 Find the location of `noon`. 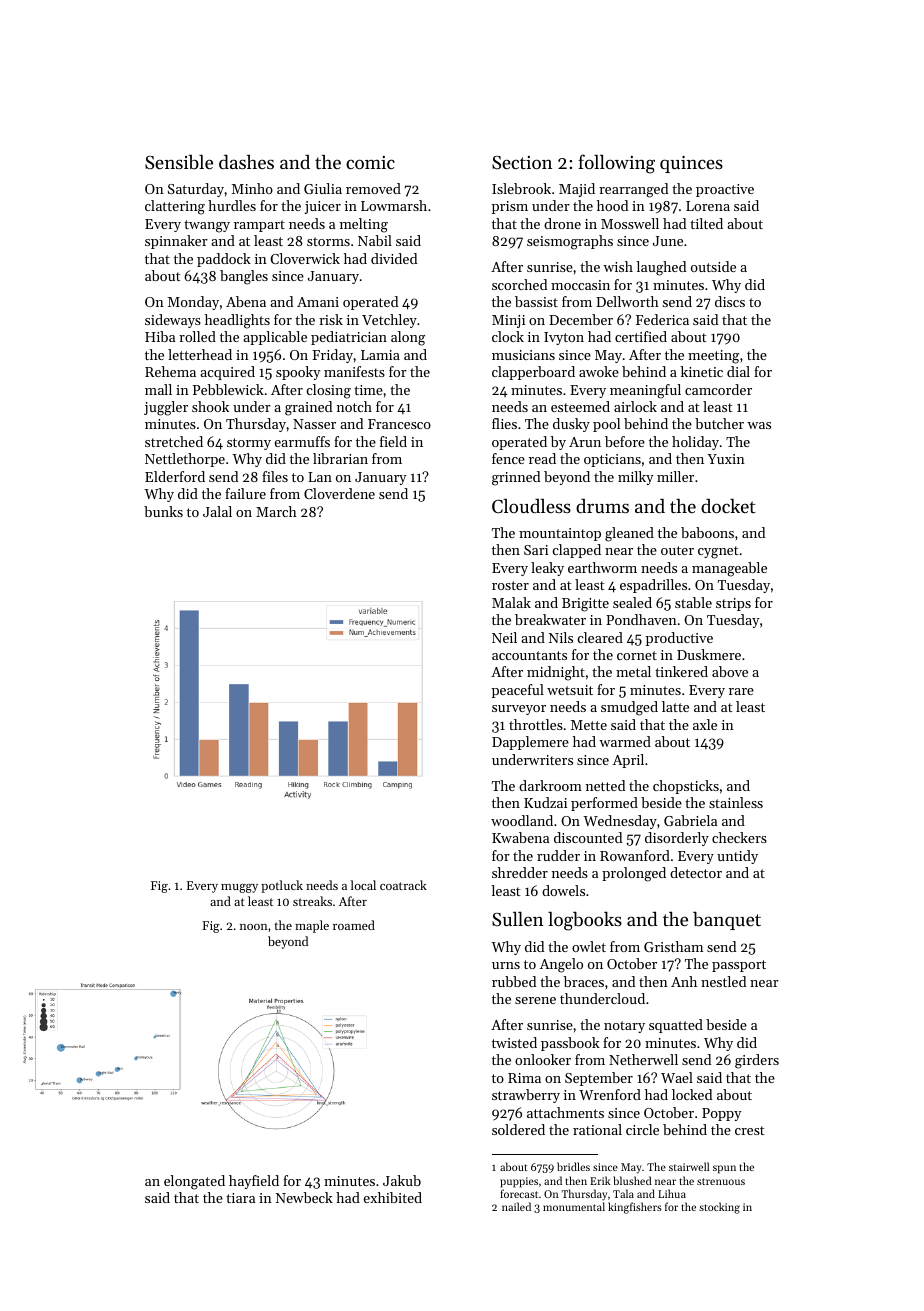

noon is located at coordinates (254, 927).
